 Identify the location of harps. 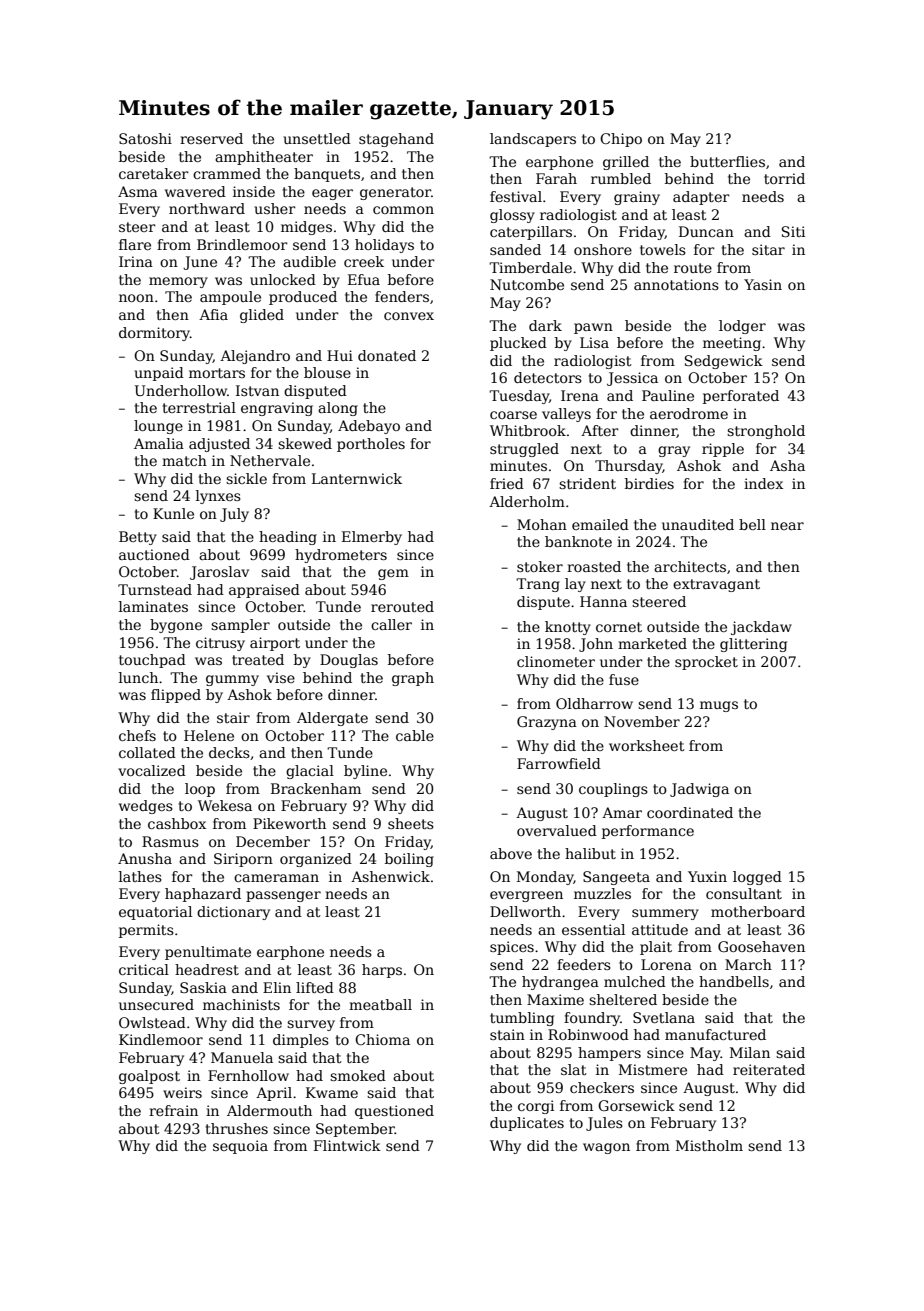
(382, 971).
